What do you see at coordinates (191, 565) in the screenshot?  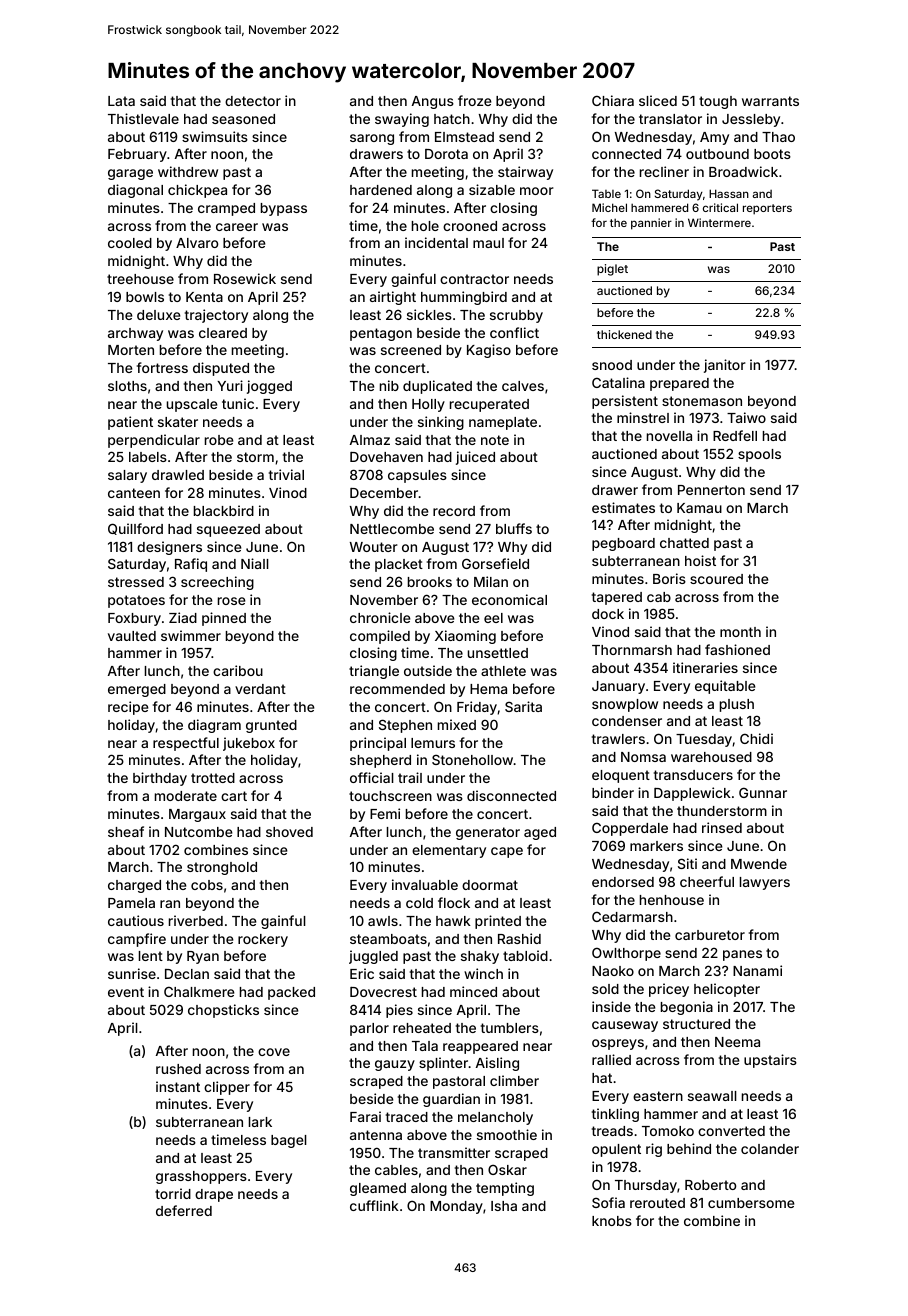 I see `Rafiq` at bounding box center [191, 565].
